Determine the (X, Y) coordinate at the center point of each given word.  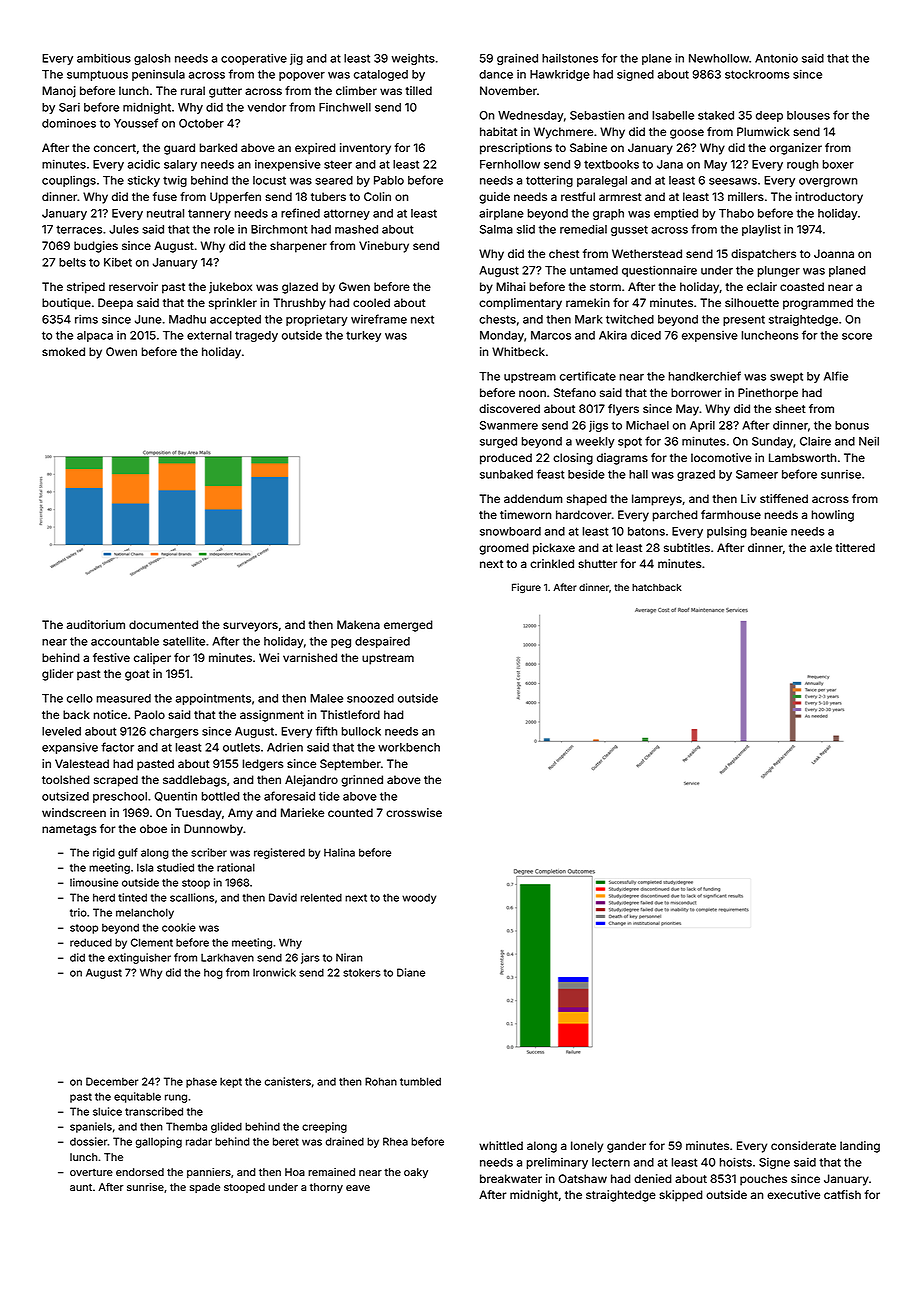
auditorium (96, 624)
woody (419, 899)
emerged (408, 626)
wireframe (379, 319)
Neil (869, 441)
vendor (267, 107)
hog (213, 973)
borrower (696, 392)
